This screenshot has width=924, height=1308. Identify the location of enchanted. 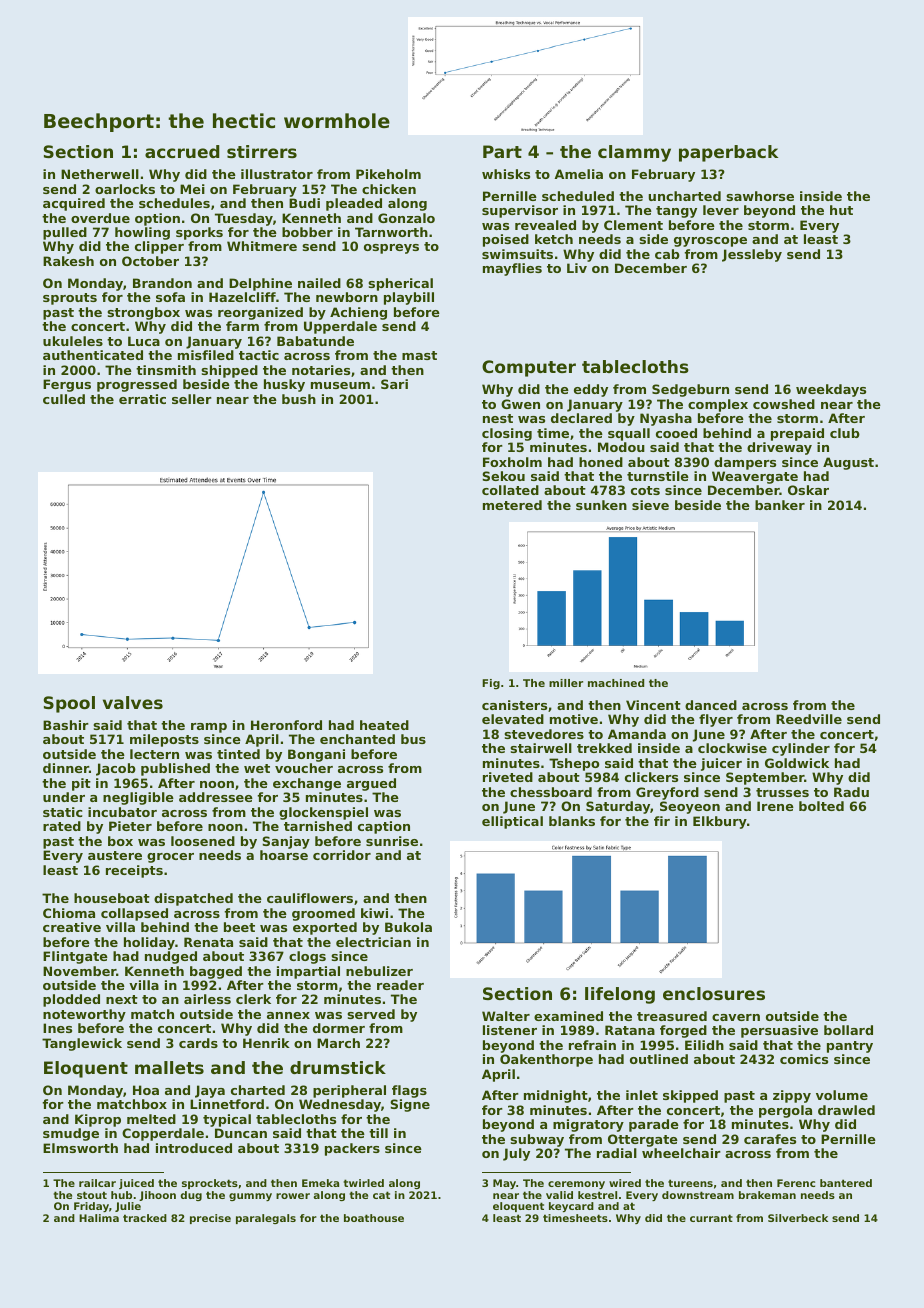
(357, 739).
